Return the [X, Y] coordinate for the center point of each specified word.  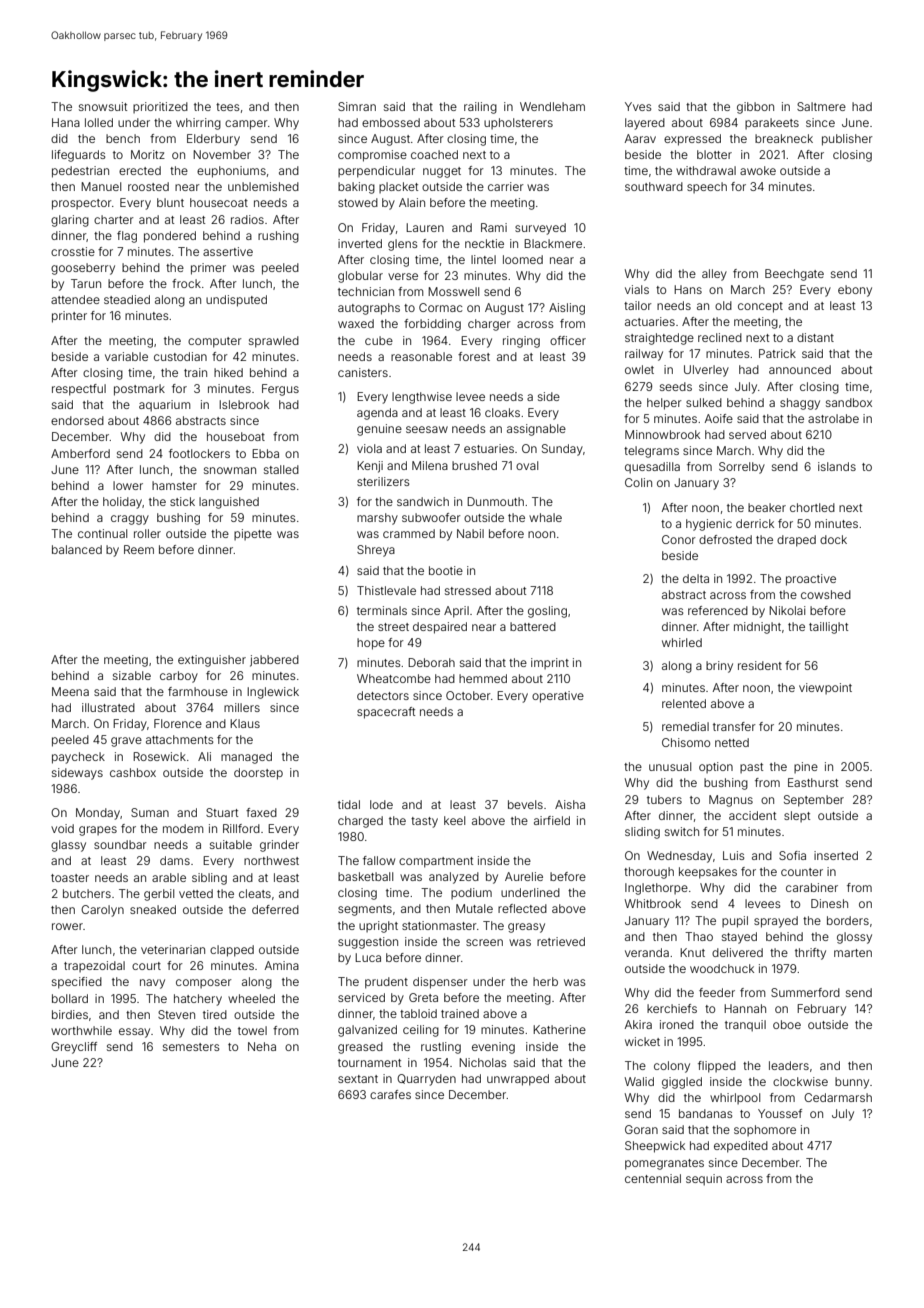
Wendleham [552, 106]
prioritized [160, 107]
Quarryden [426, 1080]
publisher [847, 140]
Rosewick [159, 756]
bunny [852, 1083]
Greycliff [74, 1048]
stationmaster [439, 925]
